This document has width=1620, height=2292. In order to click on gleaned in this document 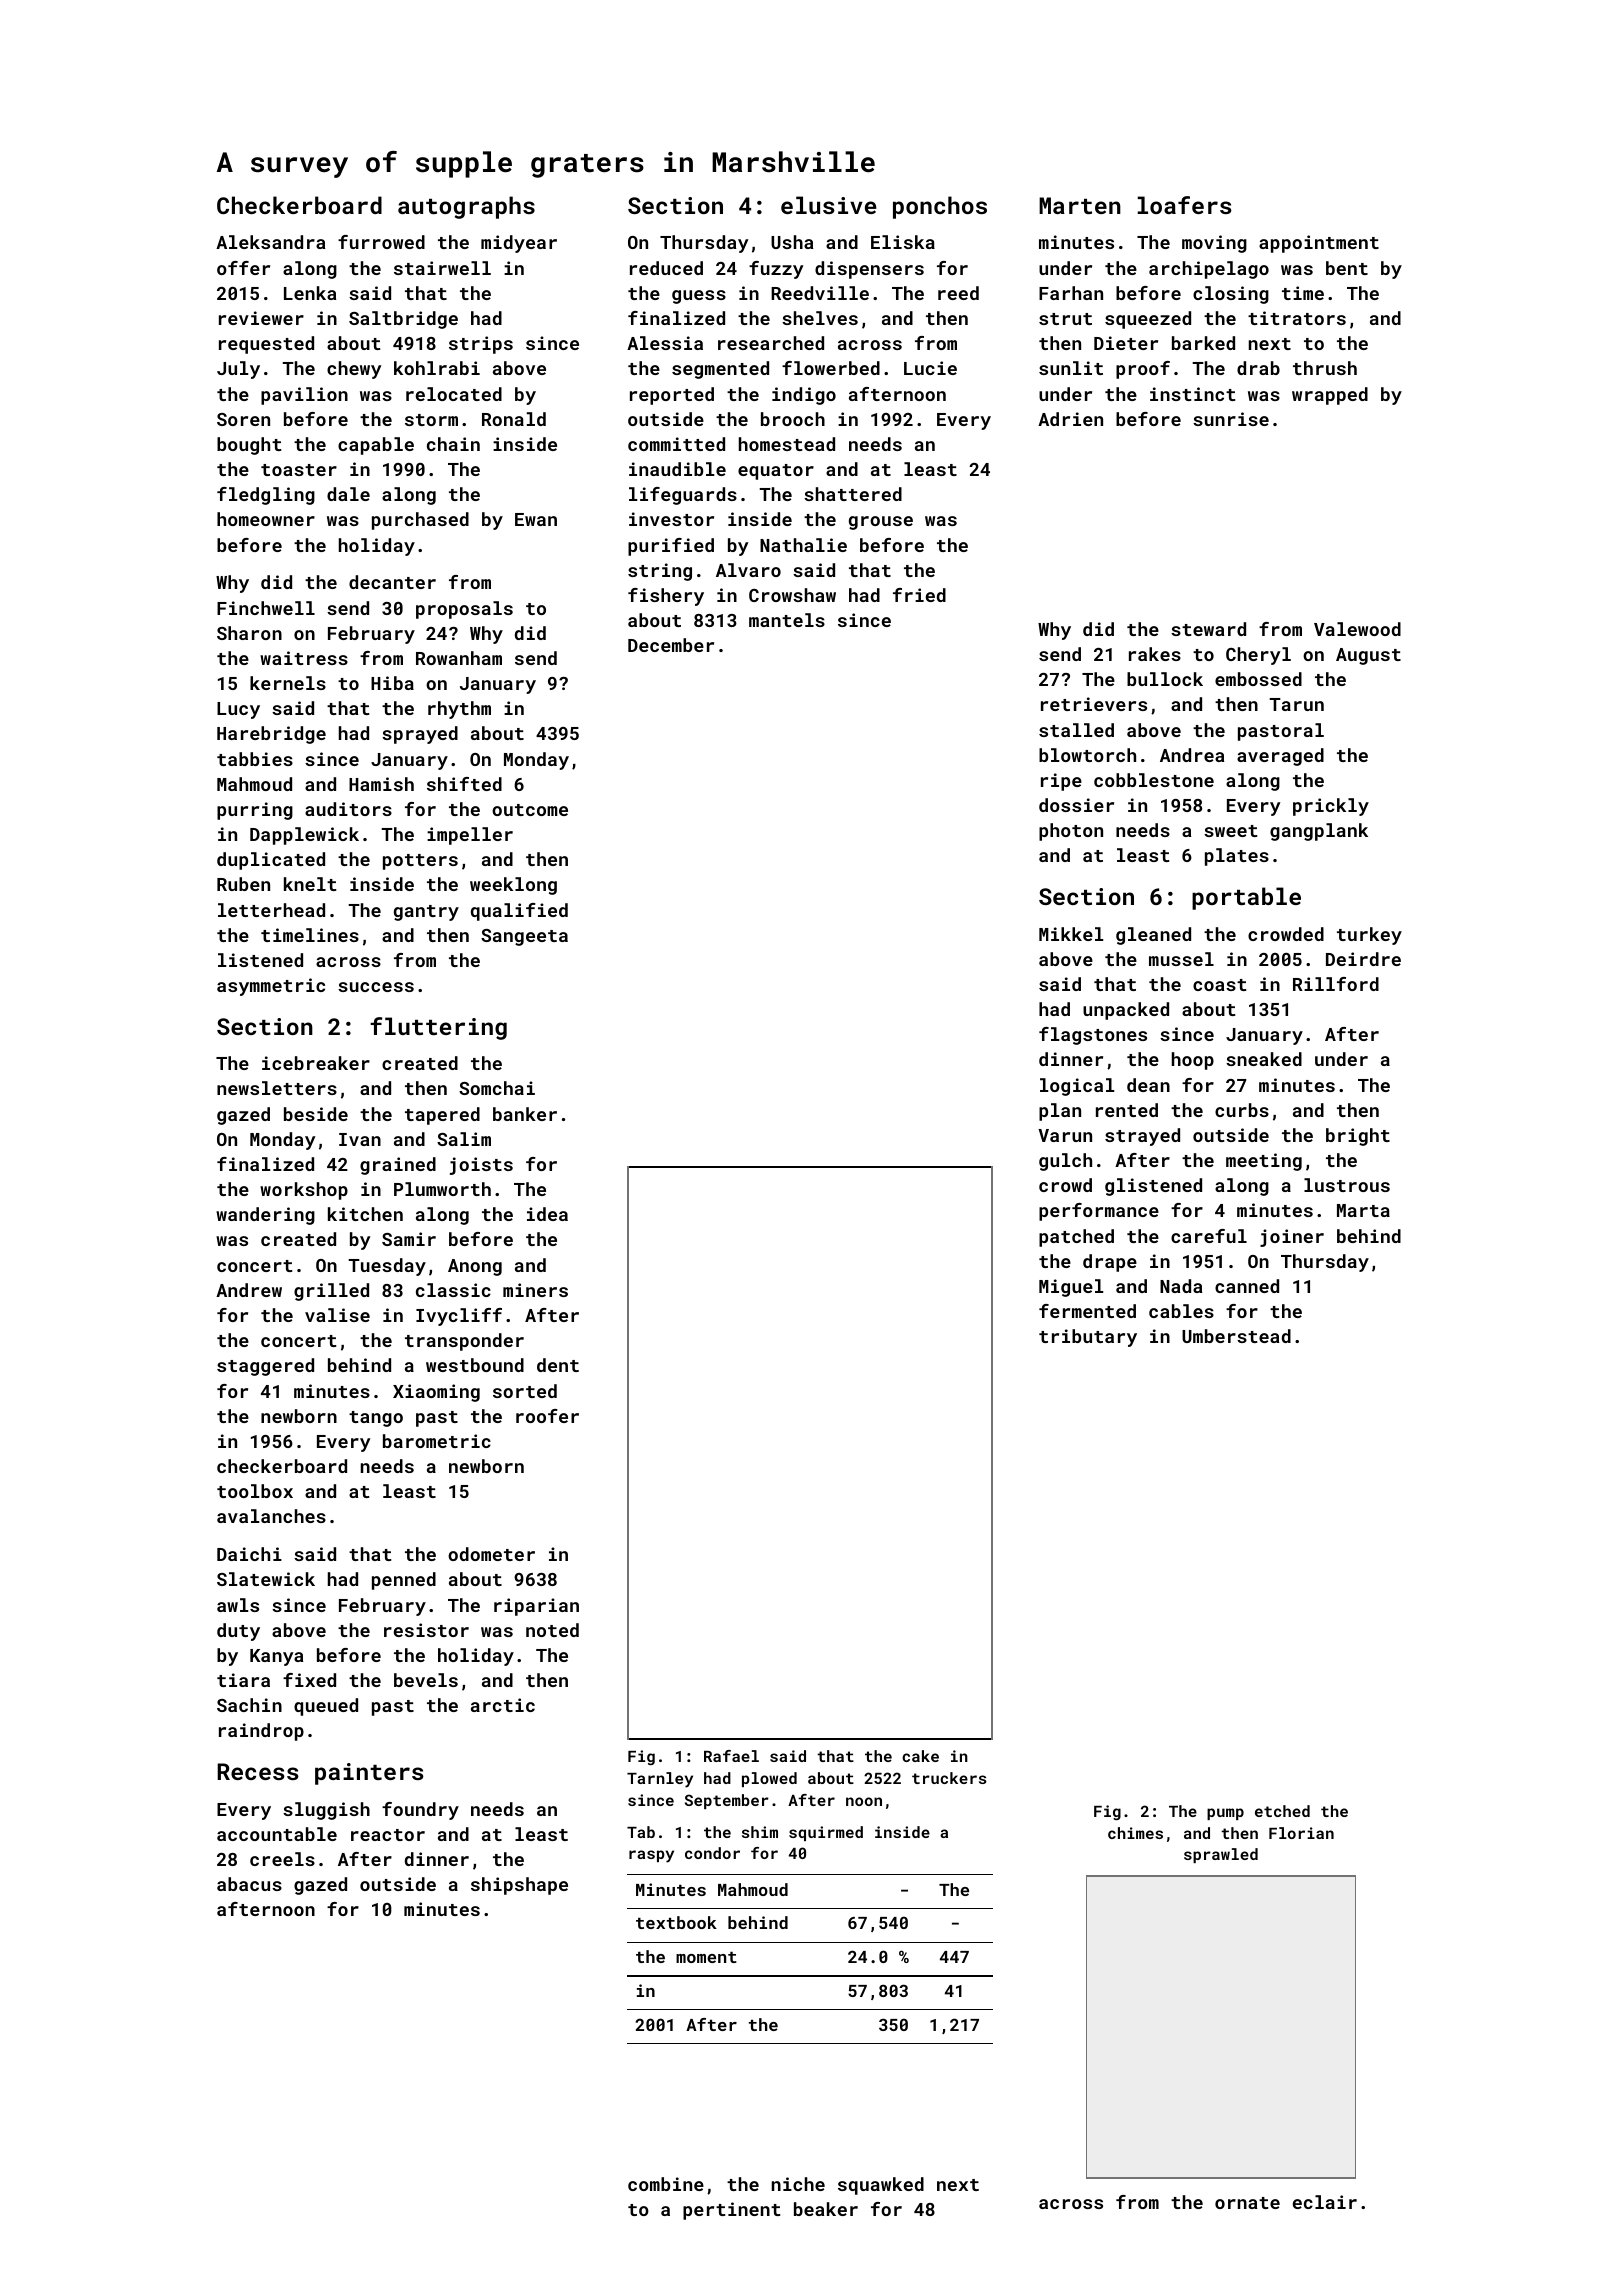, I will do `click(1153, 936)`.
